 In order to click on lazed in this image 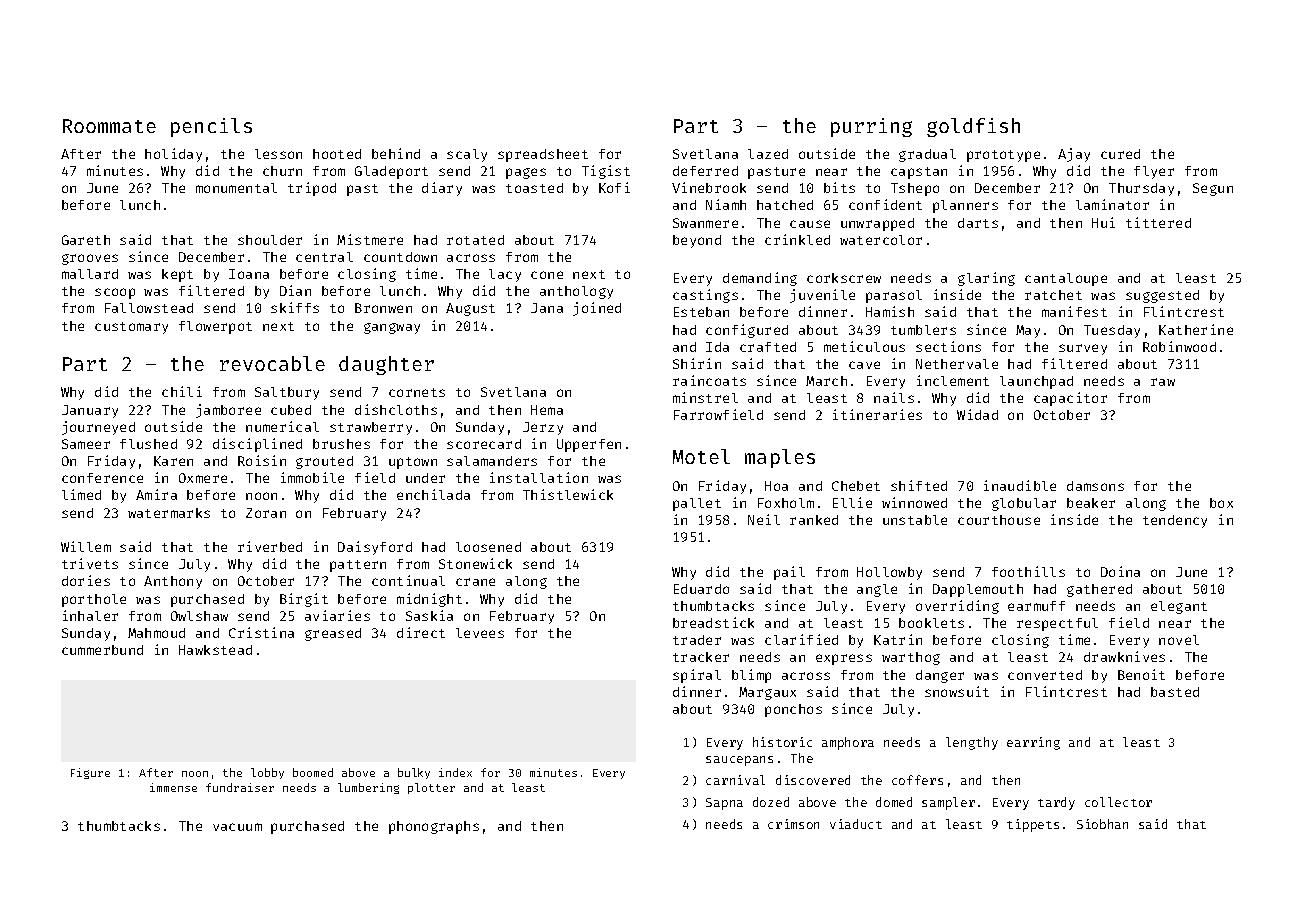, I will do `click(768, 154)`.
